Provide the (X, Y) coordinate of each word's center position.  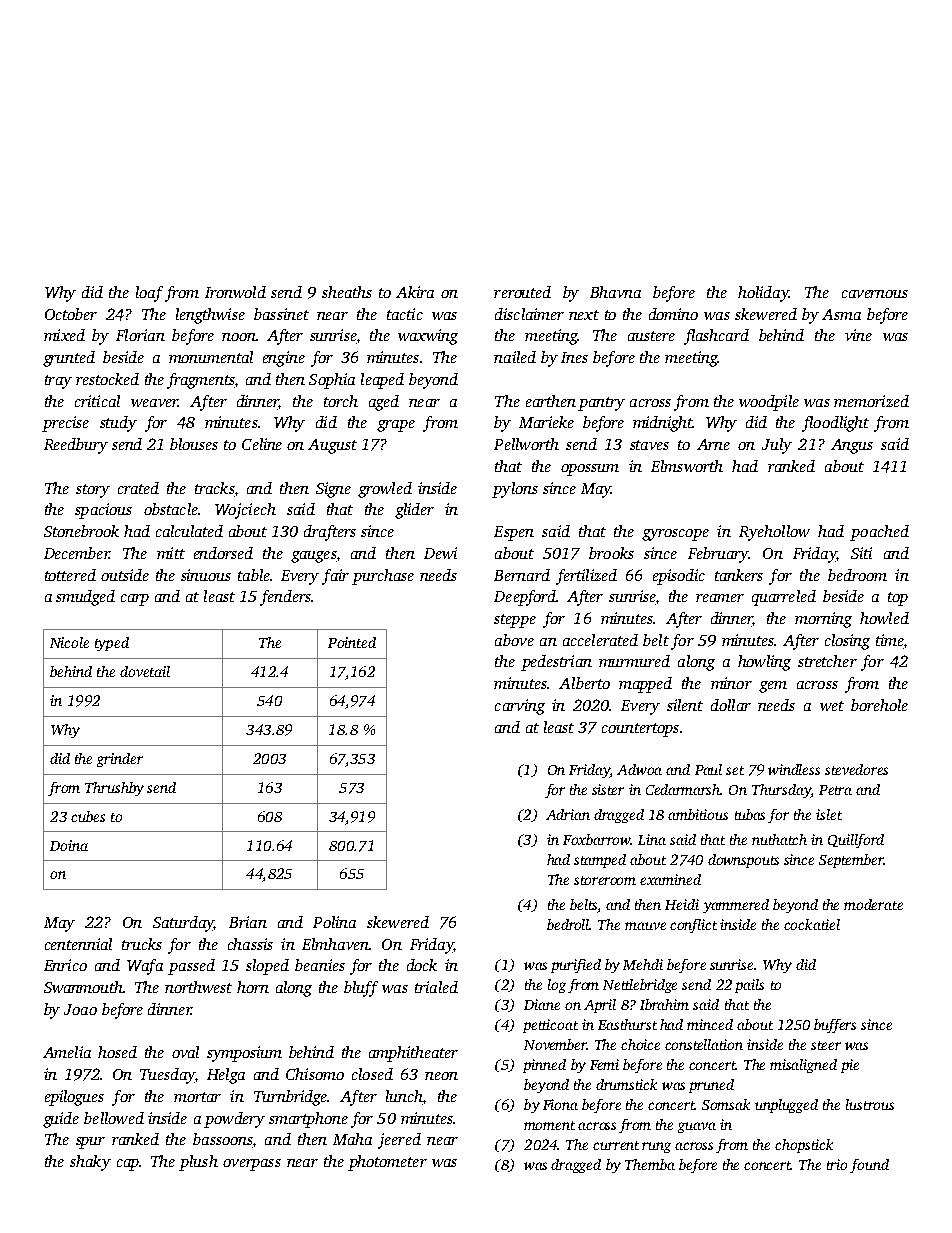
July (777, 446)
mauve (645, 926)
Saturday (183, 924)
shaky (90, 1163)
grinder (120, 760)
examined (670, 879)
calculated (189, 531)
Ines (574, 357)
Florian (140, 335)
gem (773, 687)
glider (414, 511)
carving (520, 707)
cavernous (875, 294)
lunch (404, 1096)
